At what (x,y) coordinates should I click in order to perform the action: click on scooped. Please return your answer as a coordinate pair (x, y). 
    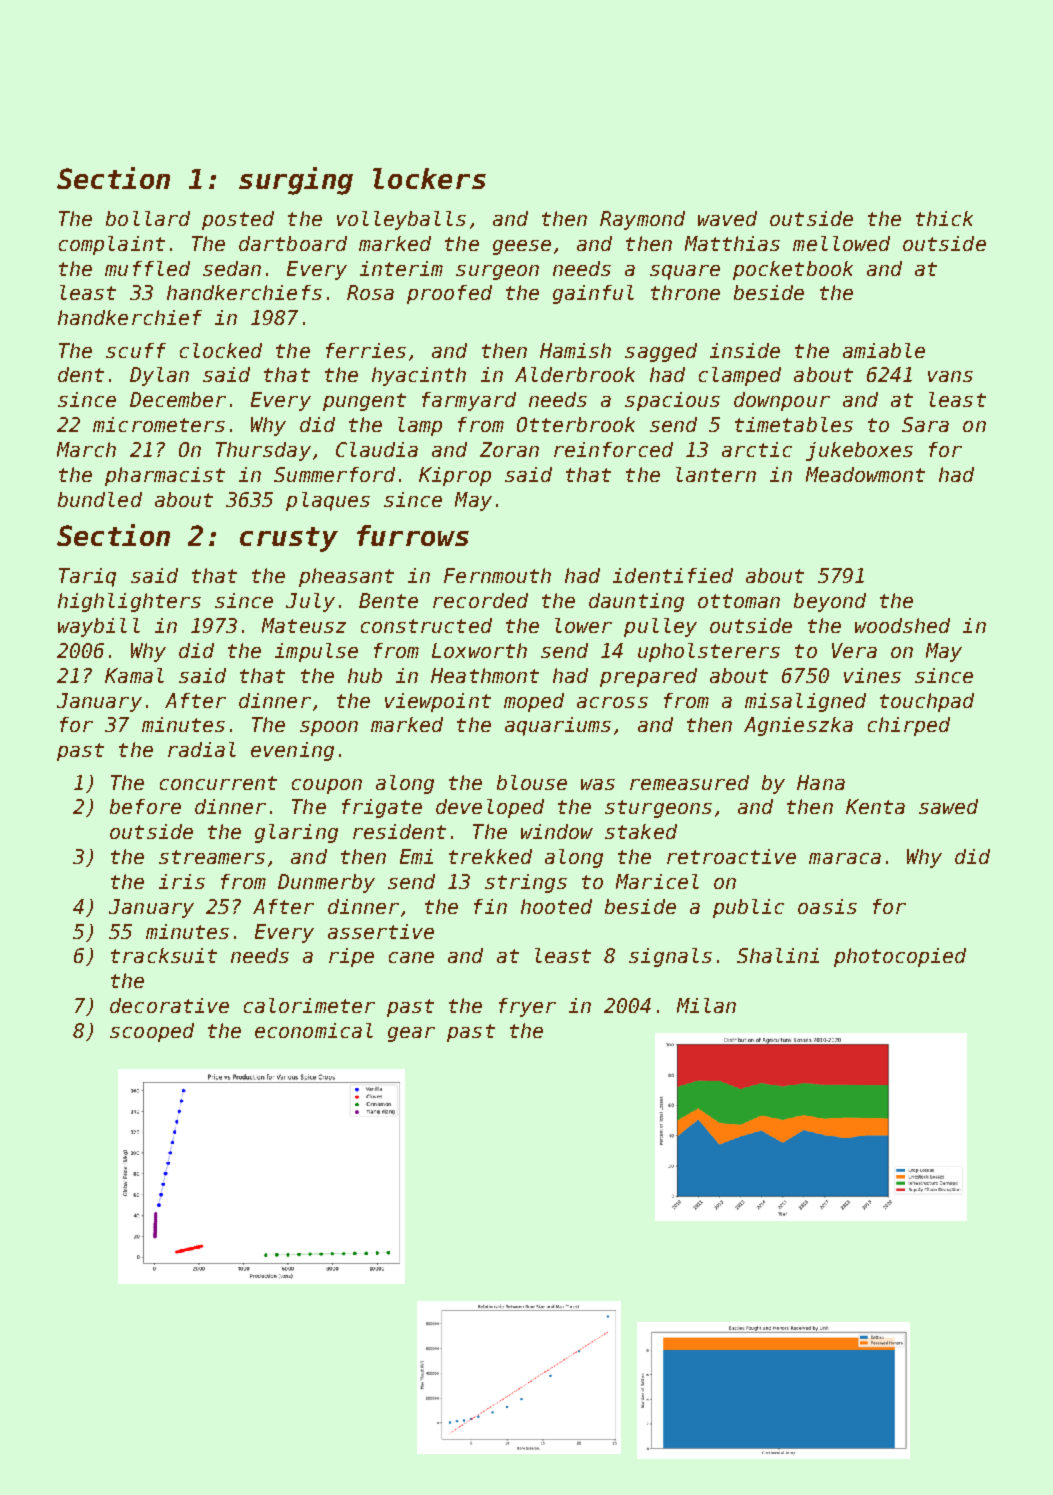
    Looking at the image, I should click on (152, 1032).
